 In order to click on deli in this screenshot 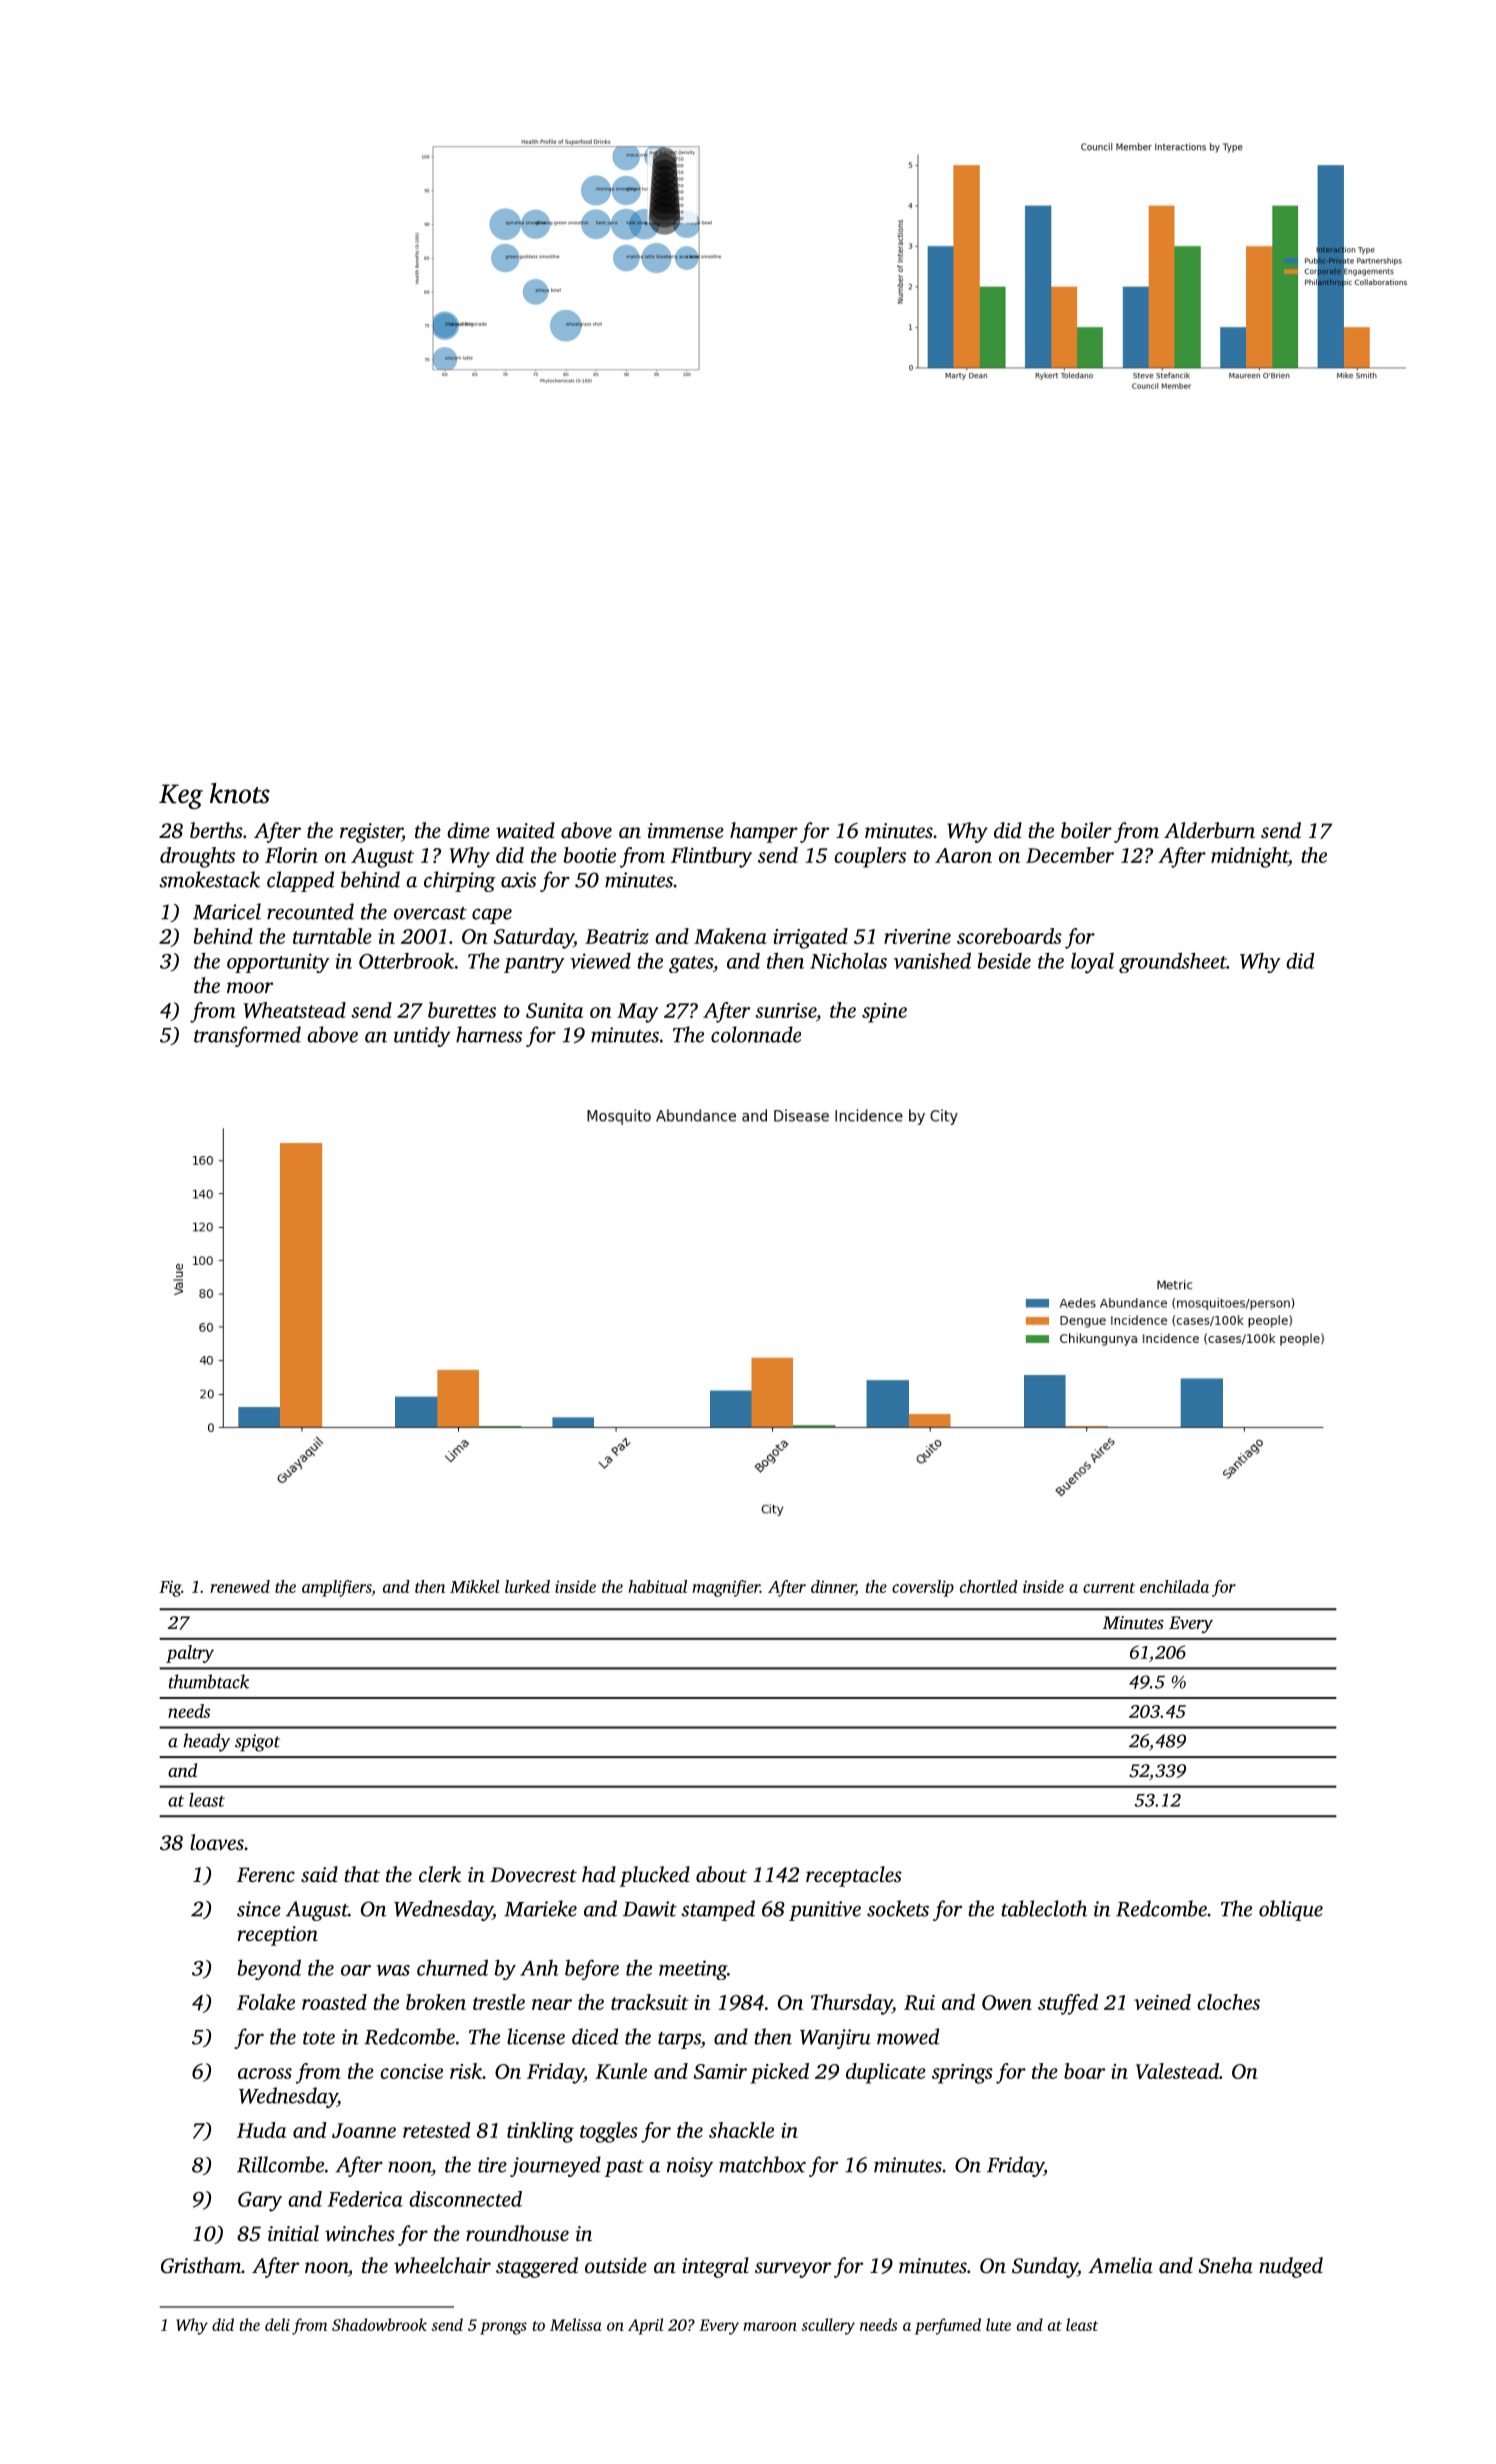, I will do `click(277, 2324)`.
